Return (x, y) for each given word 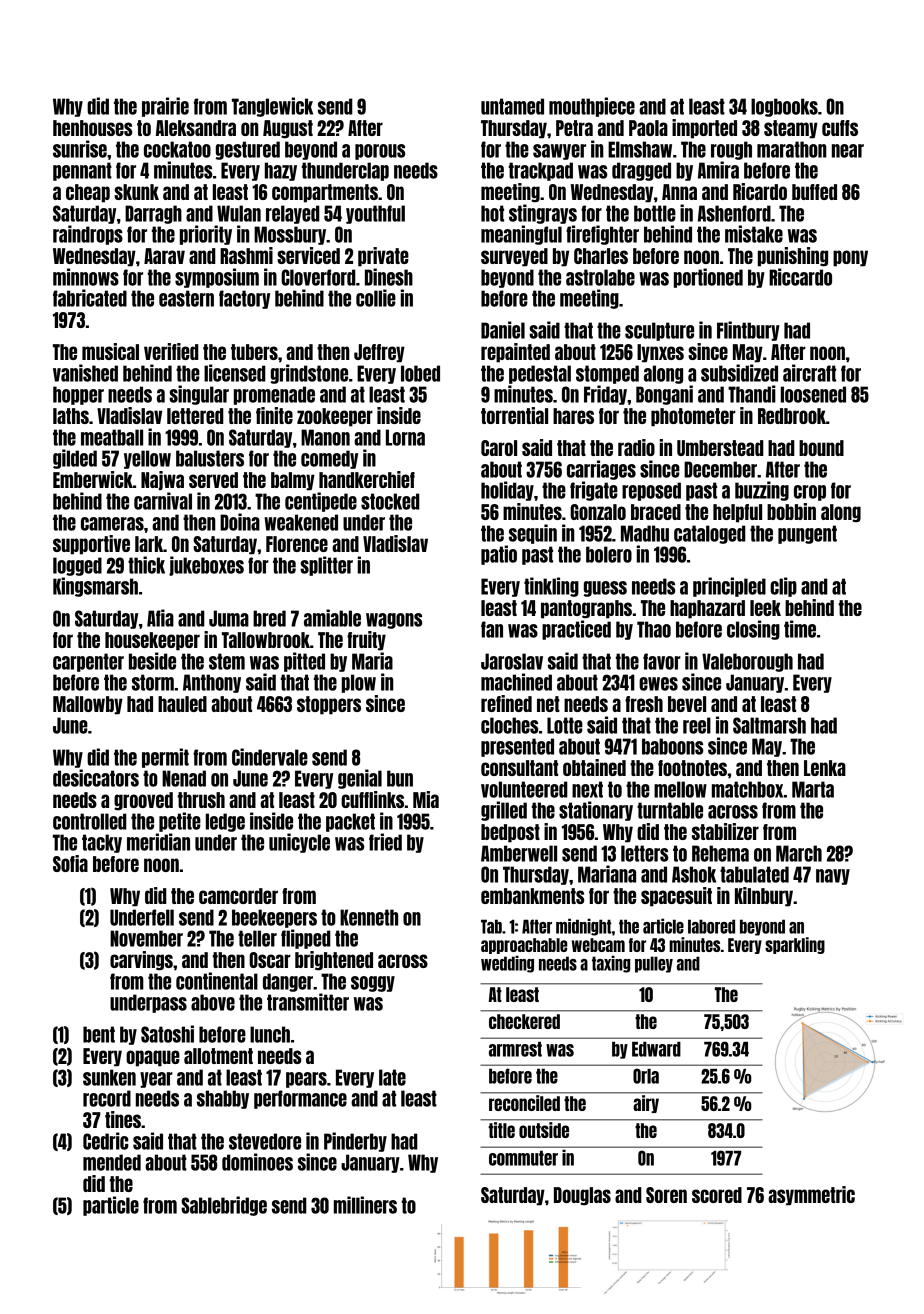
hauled (182, 704)
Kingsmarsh (95, 587)
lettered (195, 416)
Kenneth (369, 917)
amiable (332, 618)
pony (850, 258)
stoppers (329, 705)
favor (662, 661)
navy (833, 877)
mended (112, 1162)
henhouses (92, 128)
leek (765, 608)
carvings (141, 961)
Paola (648, 128)
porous (380, 152)
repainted (515, 353)
